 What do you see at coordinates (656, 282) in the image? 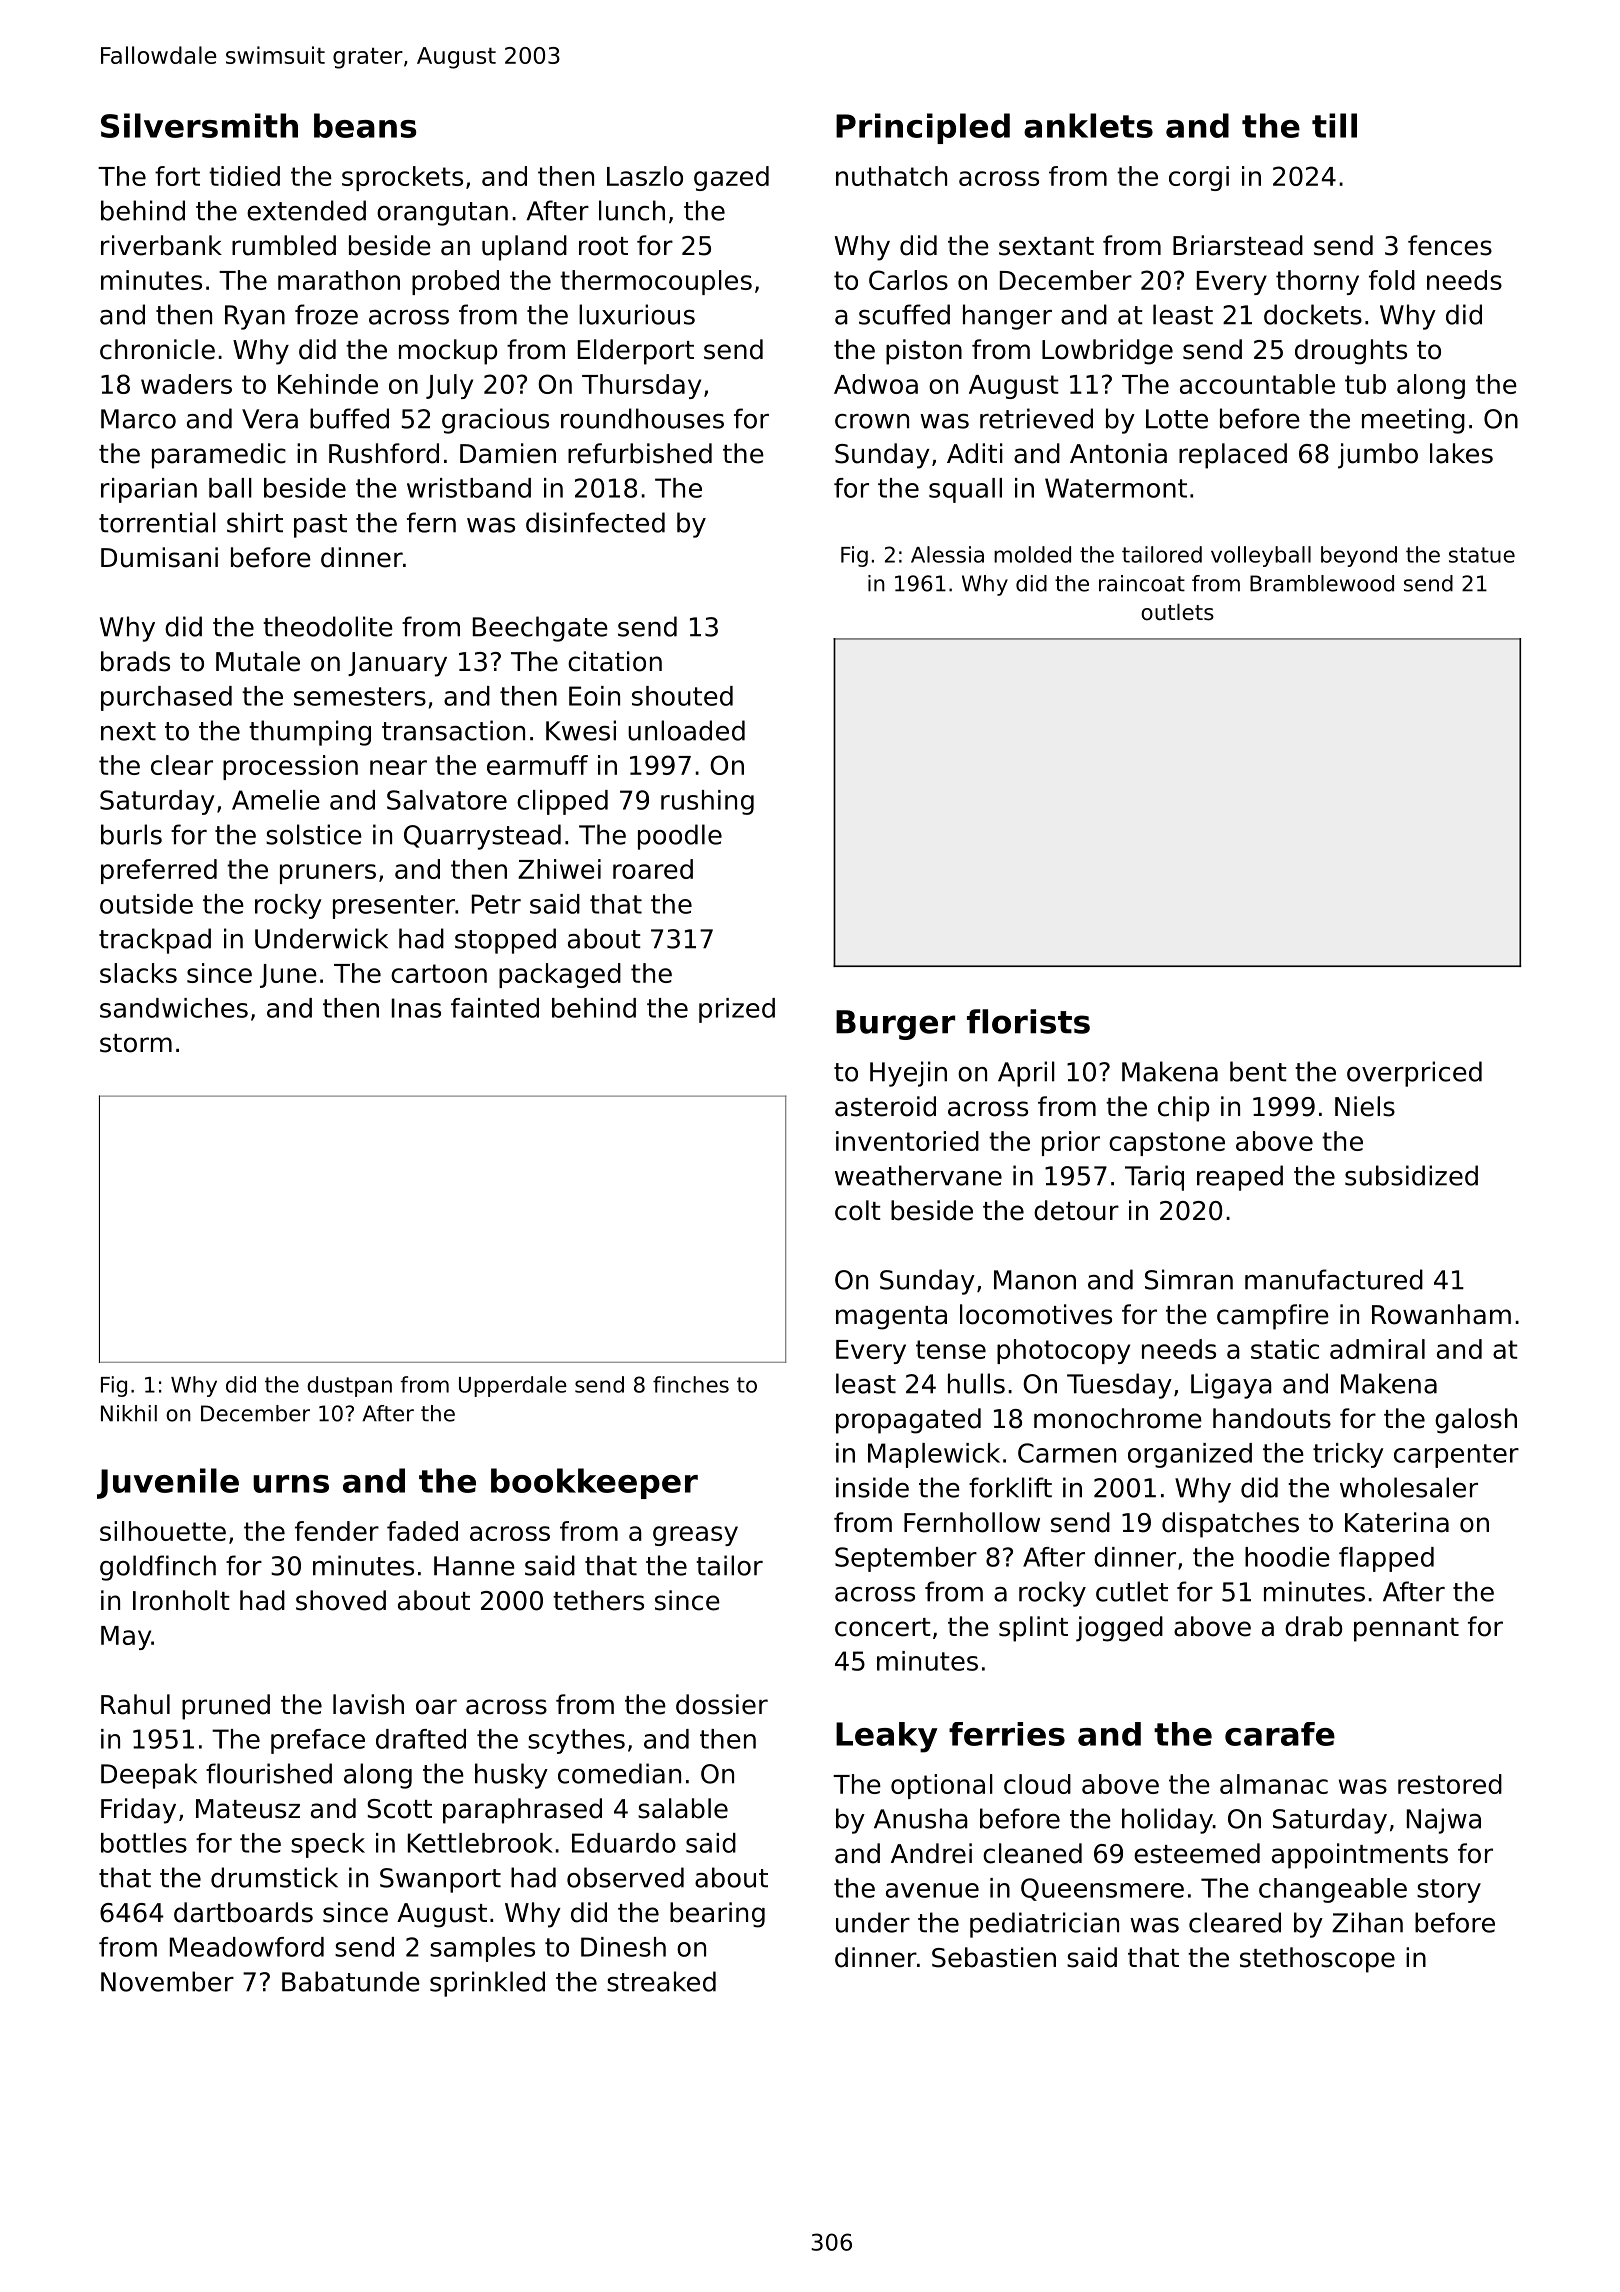
I see `thermocouples` at bounding box center [656, 282].
